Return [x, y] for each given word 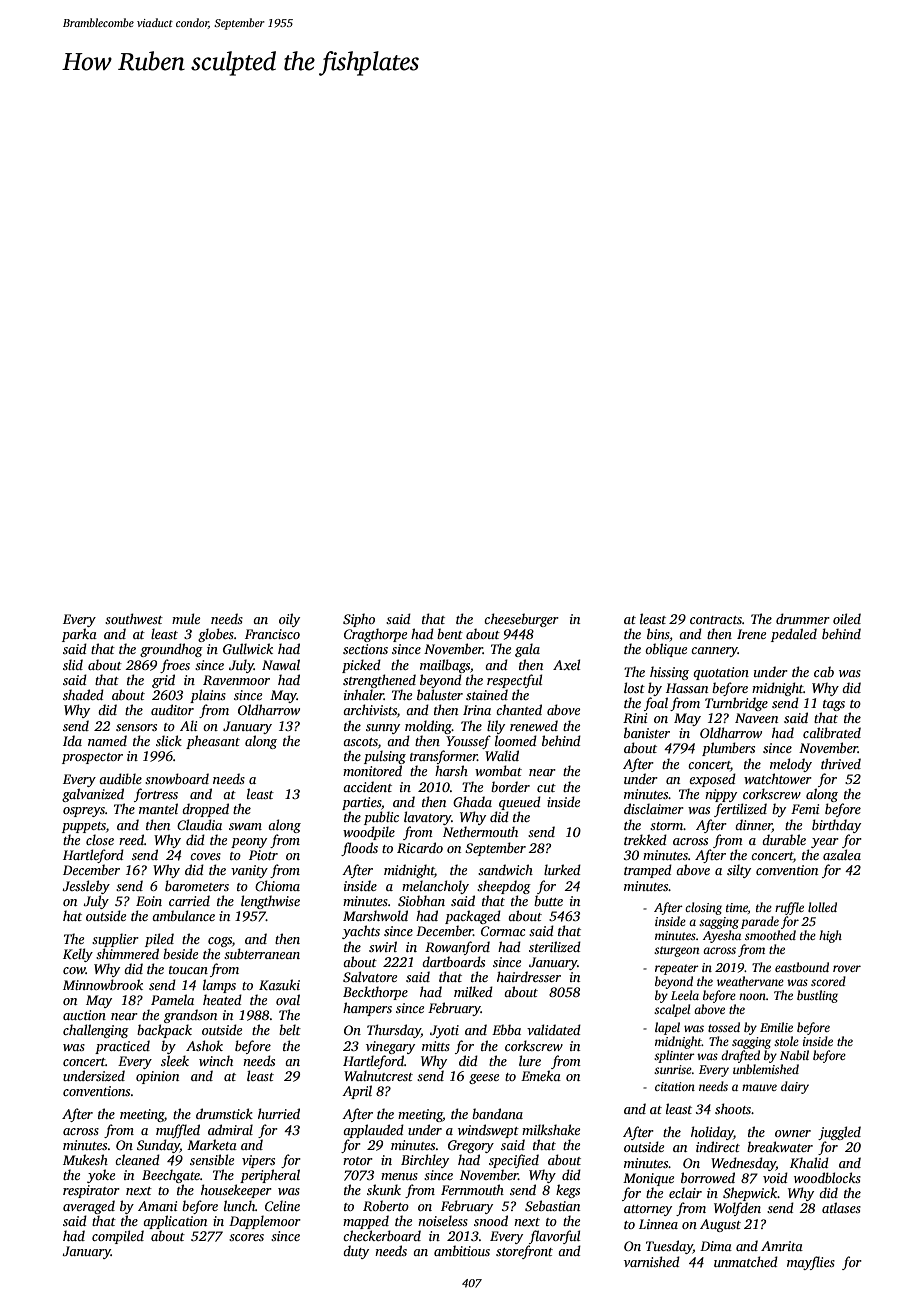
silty [739, 871]
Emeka [541, 1075]
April [357, 1092]
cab [824, 671]
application [175, 1222]
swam [245, 826]
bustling [817, 996]
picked [361, 666]
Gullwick [248, 648]
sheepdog [504, 887]
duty [356, 1252]
